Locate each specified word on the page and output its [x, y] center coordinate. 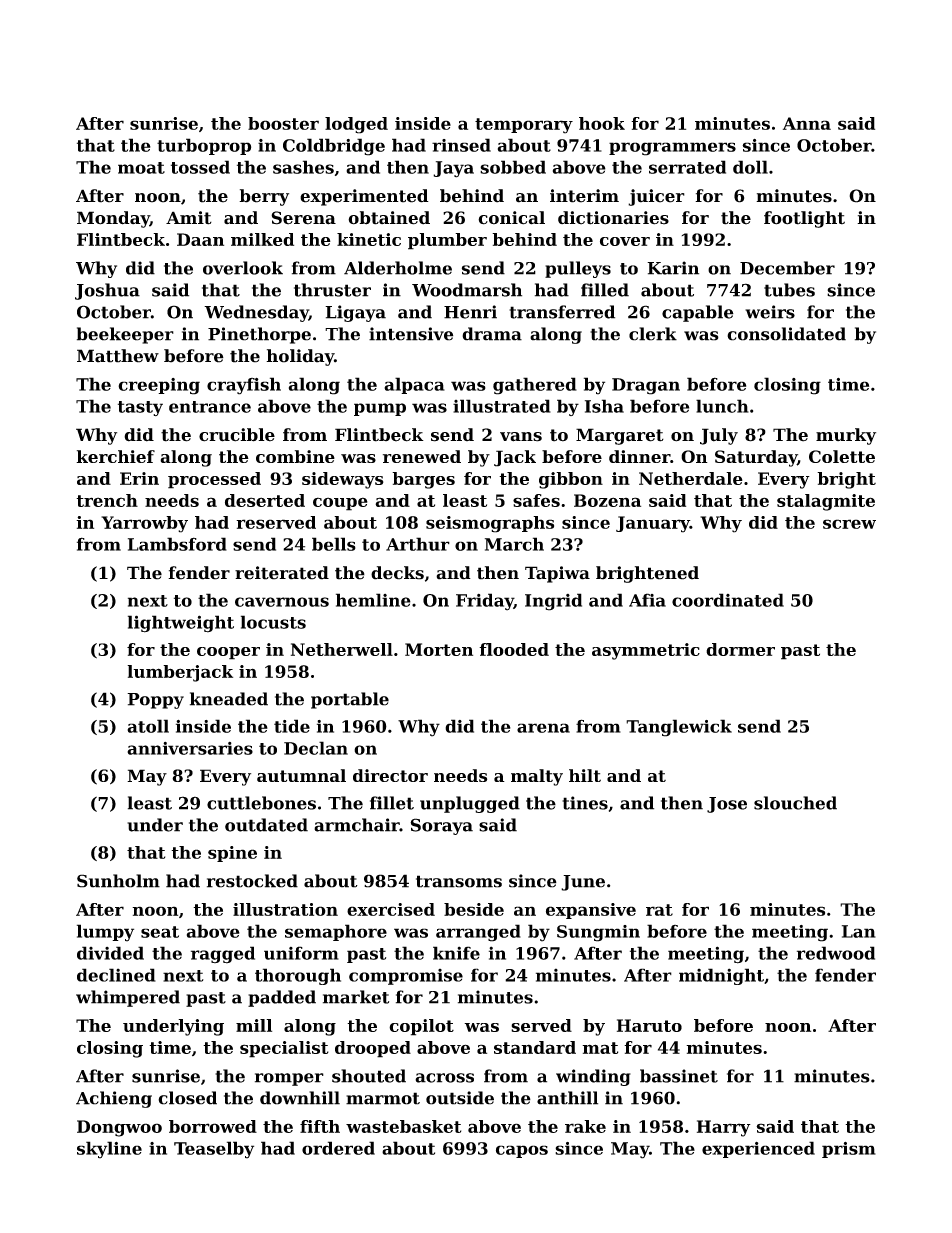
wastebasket [403, 1126]
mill [254, 1025]
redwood [836, 953]
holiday [300, 357]
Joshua [107, 291]
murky [846, 436]
